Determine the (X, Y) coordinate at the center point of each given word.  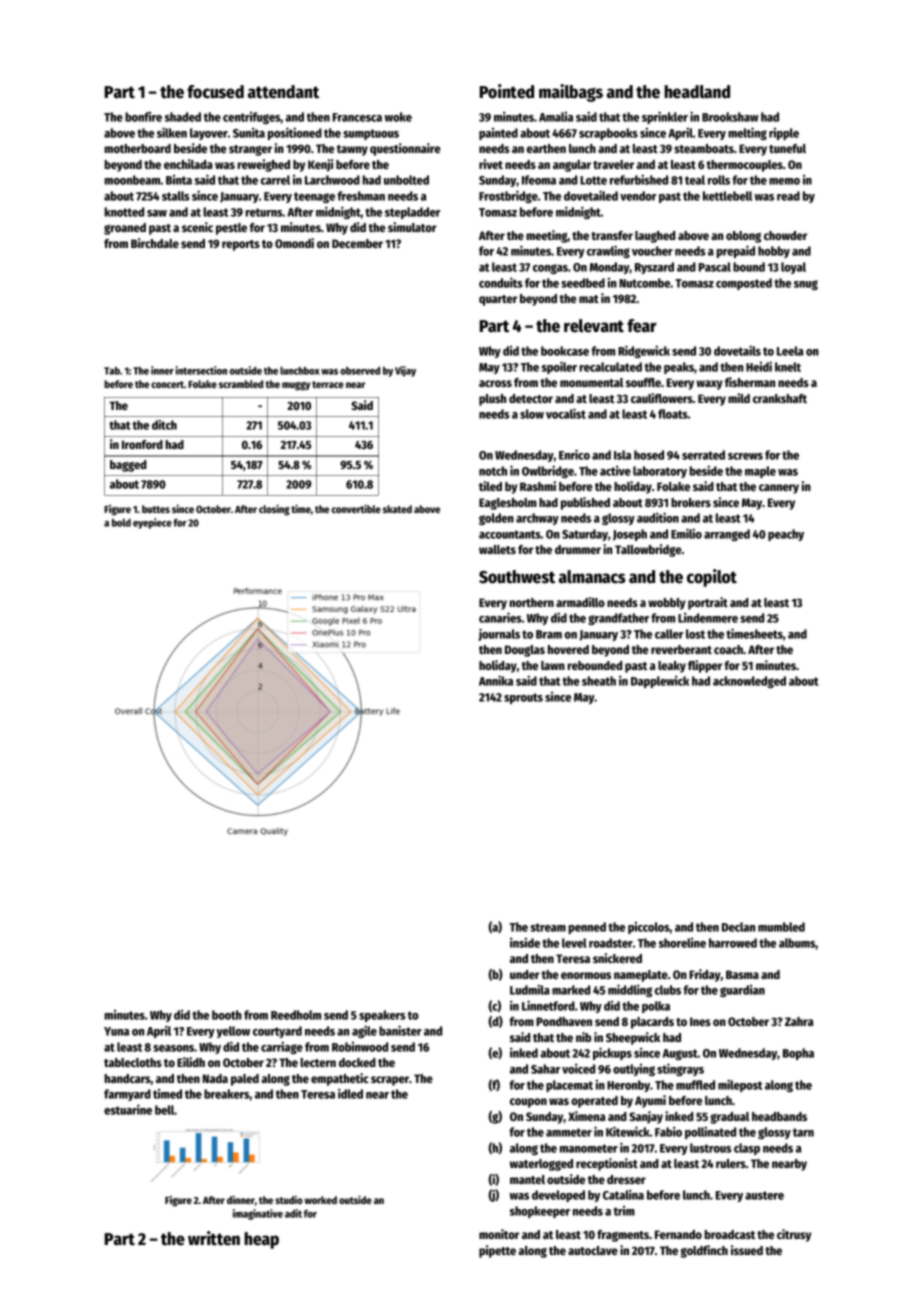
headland (697, 92)
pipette (497, 1251)
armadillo (580, 602)
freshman (361, 196)
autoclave (593, 1250)
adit (293, 1213)
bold (121, 523)
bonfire (143, 117)
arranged (727, 535)
